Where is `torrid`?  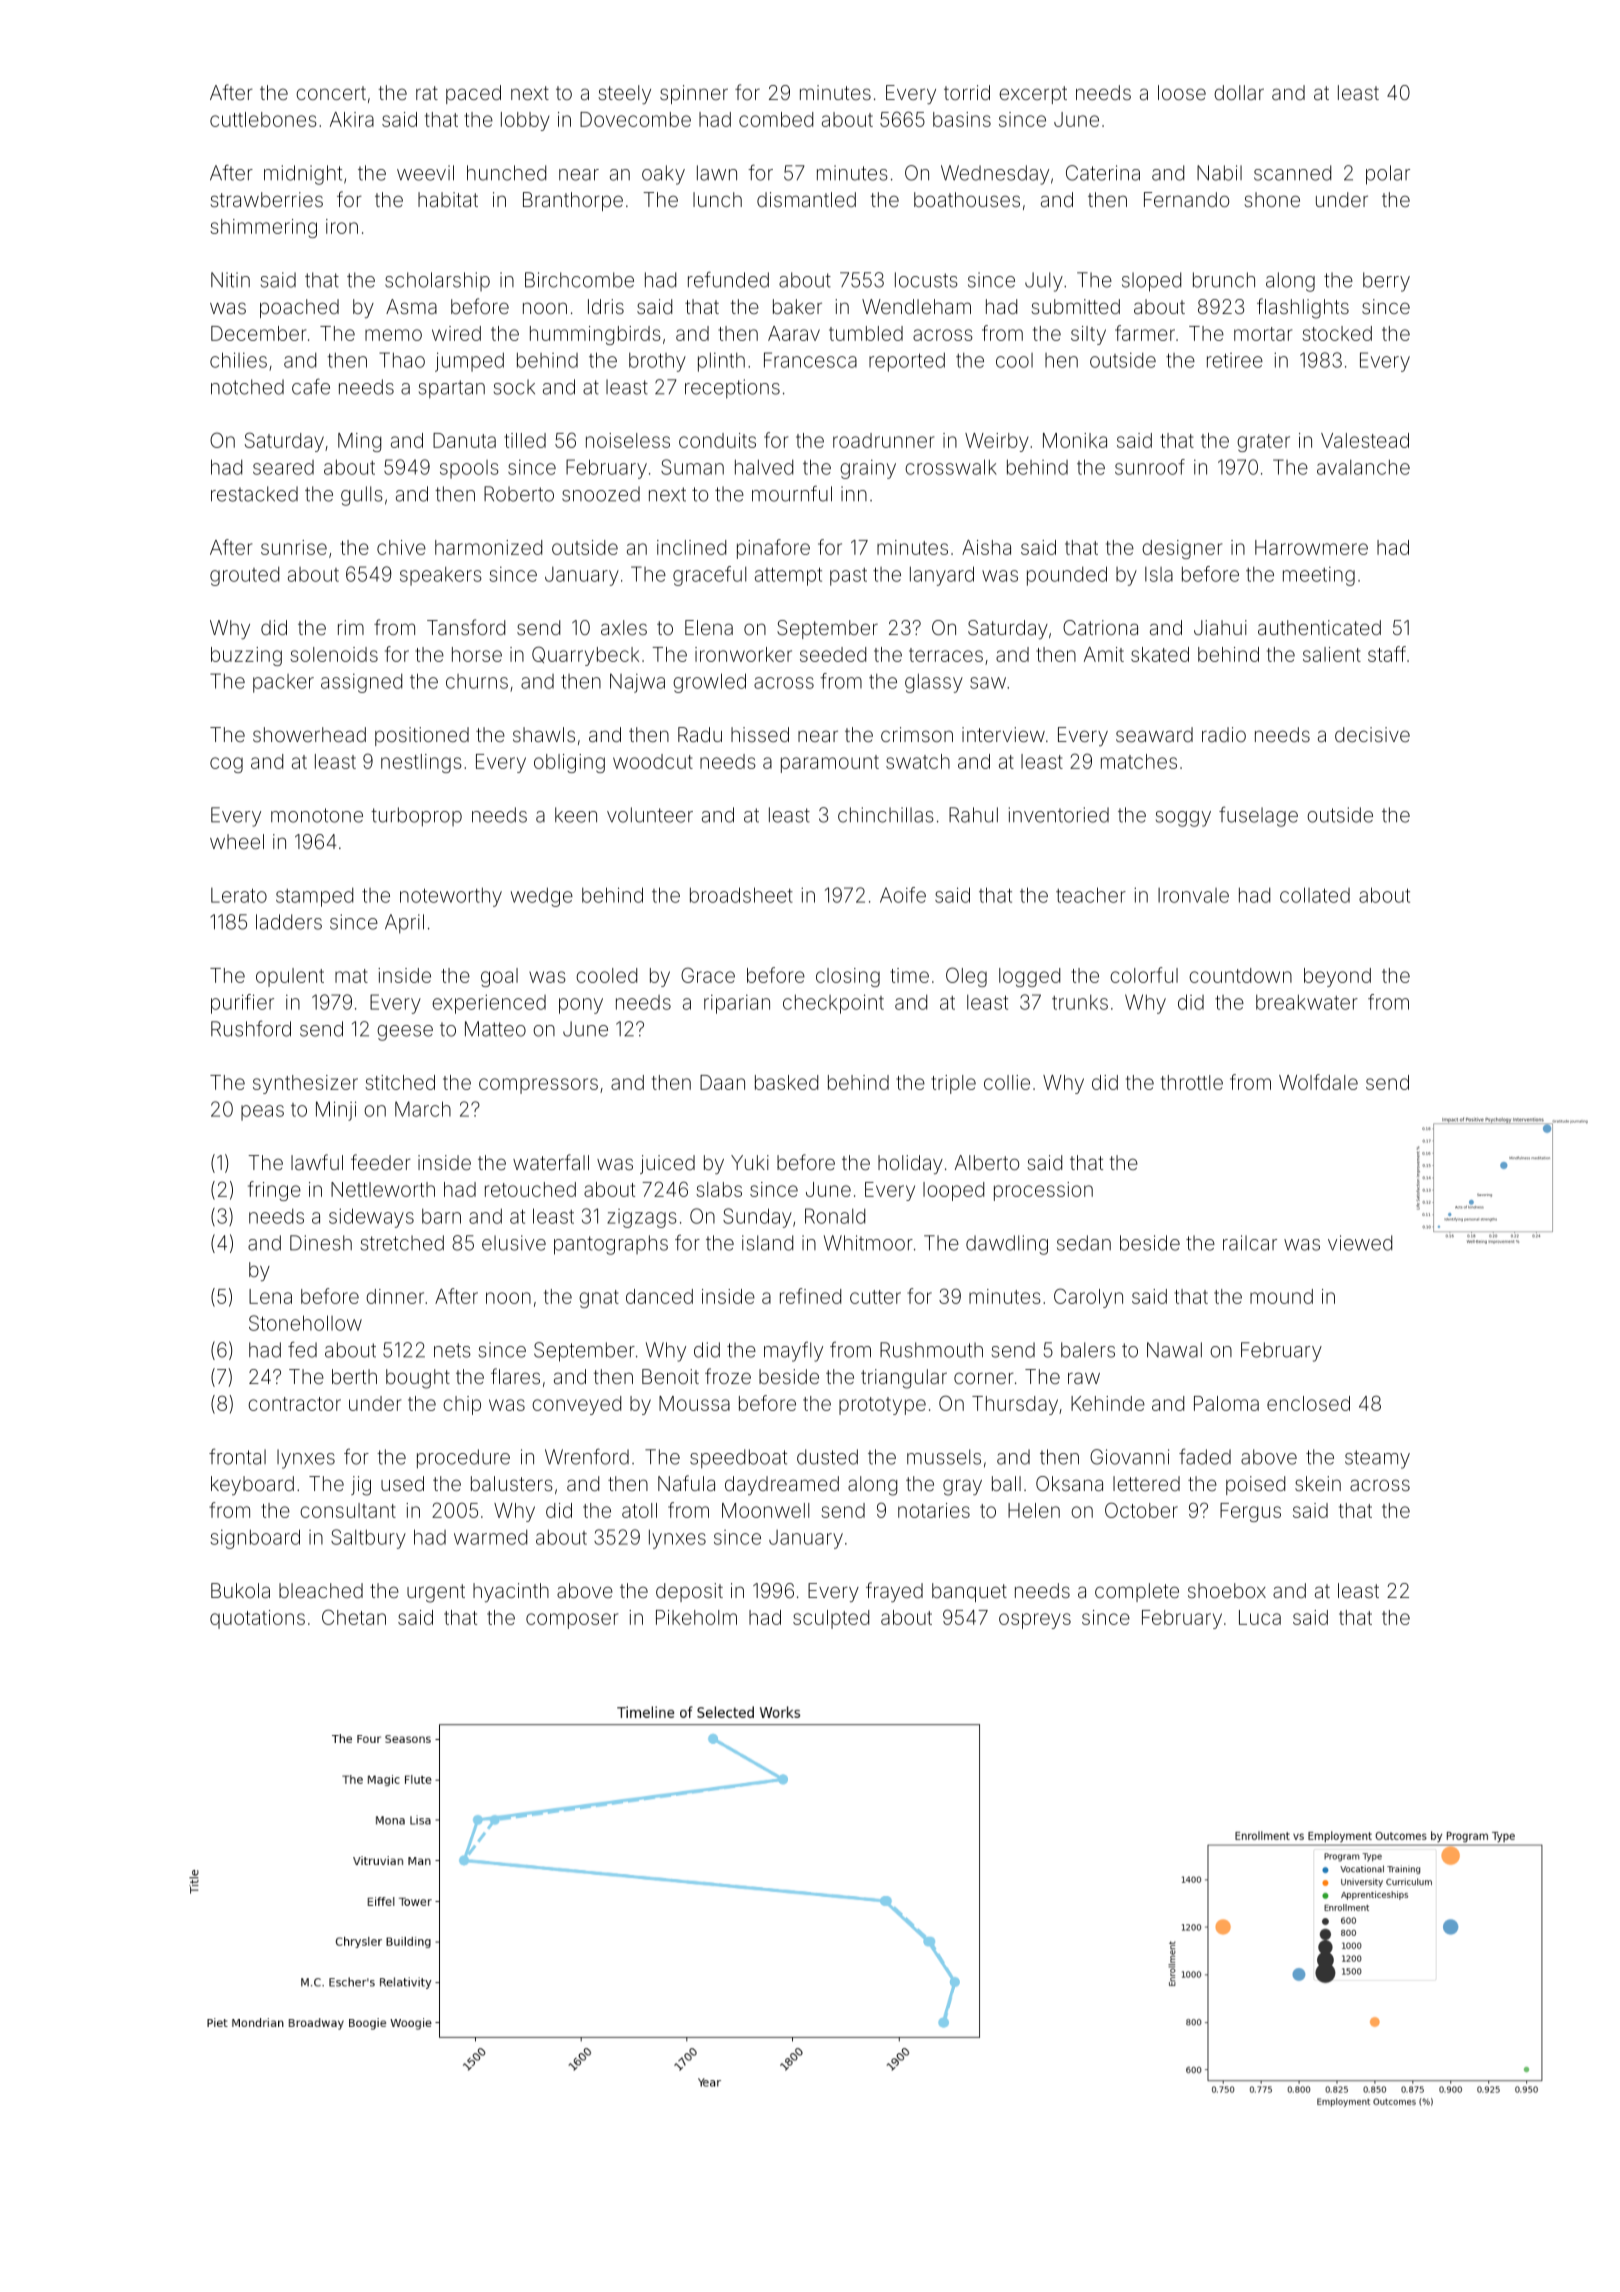 torrid is located at coordinates (967, 92).
